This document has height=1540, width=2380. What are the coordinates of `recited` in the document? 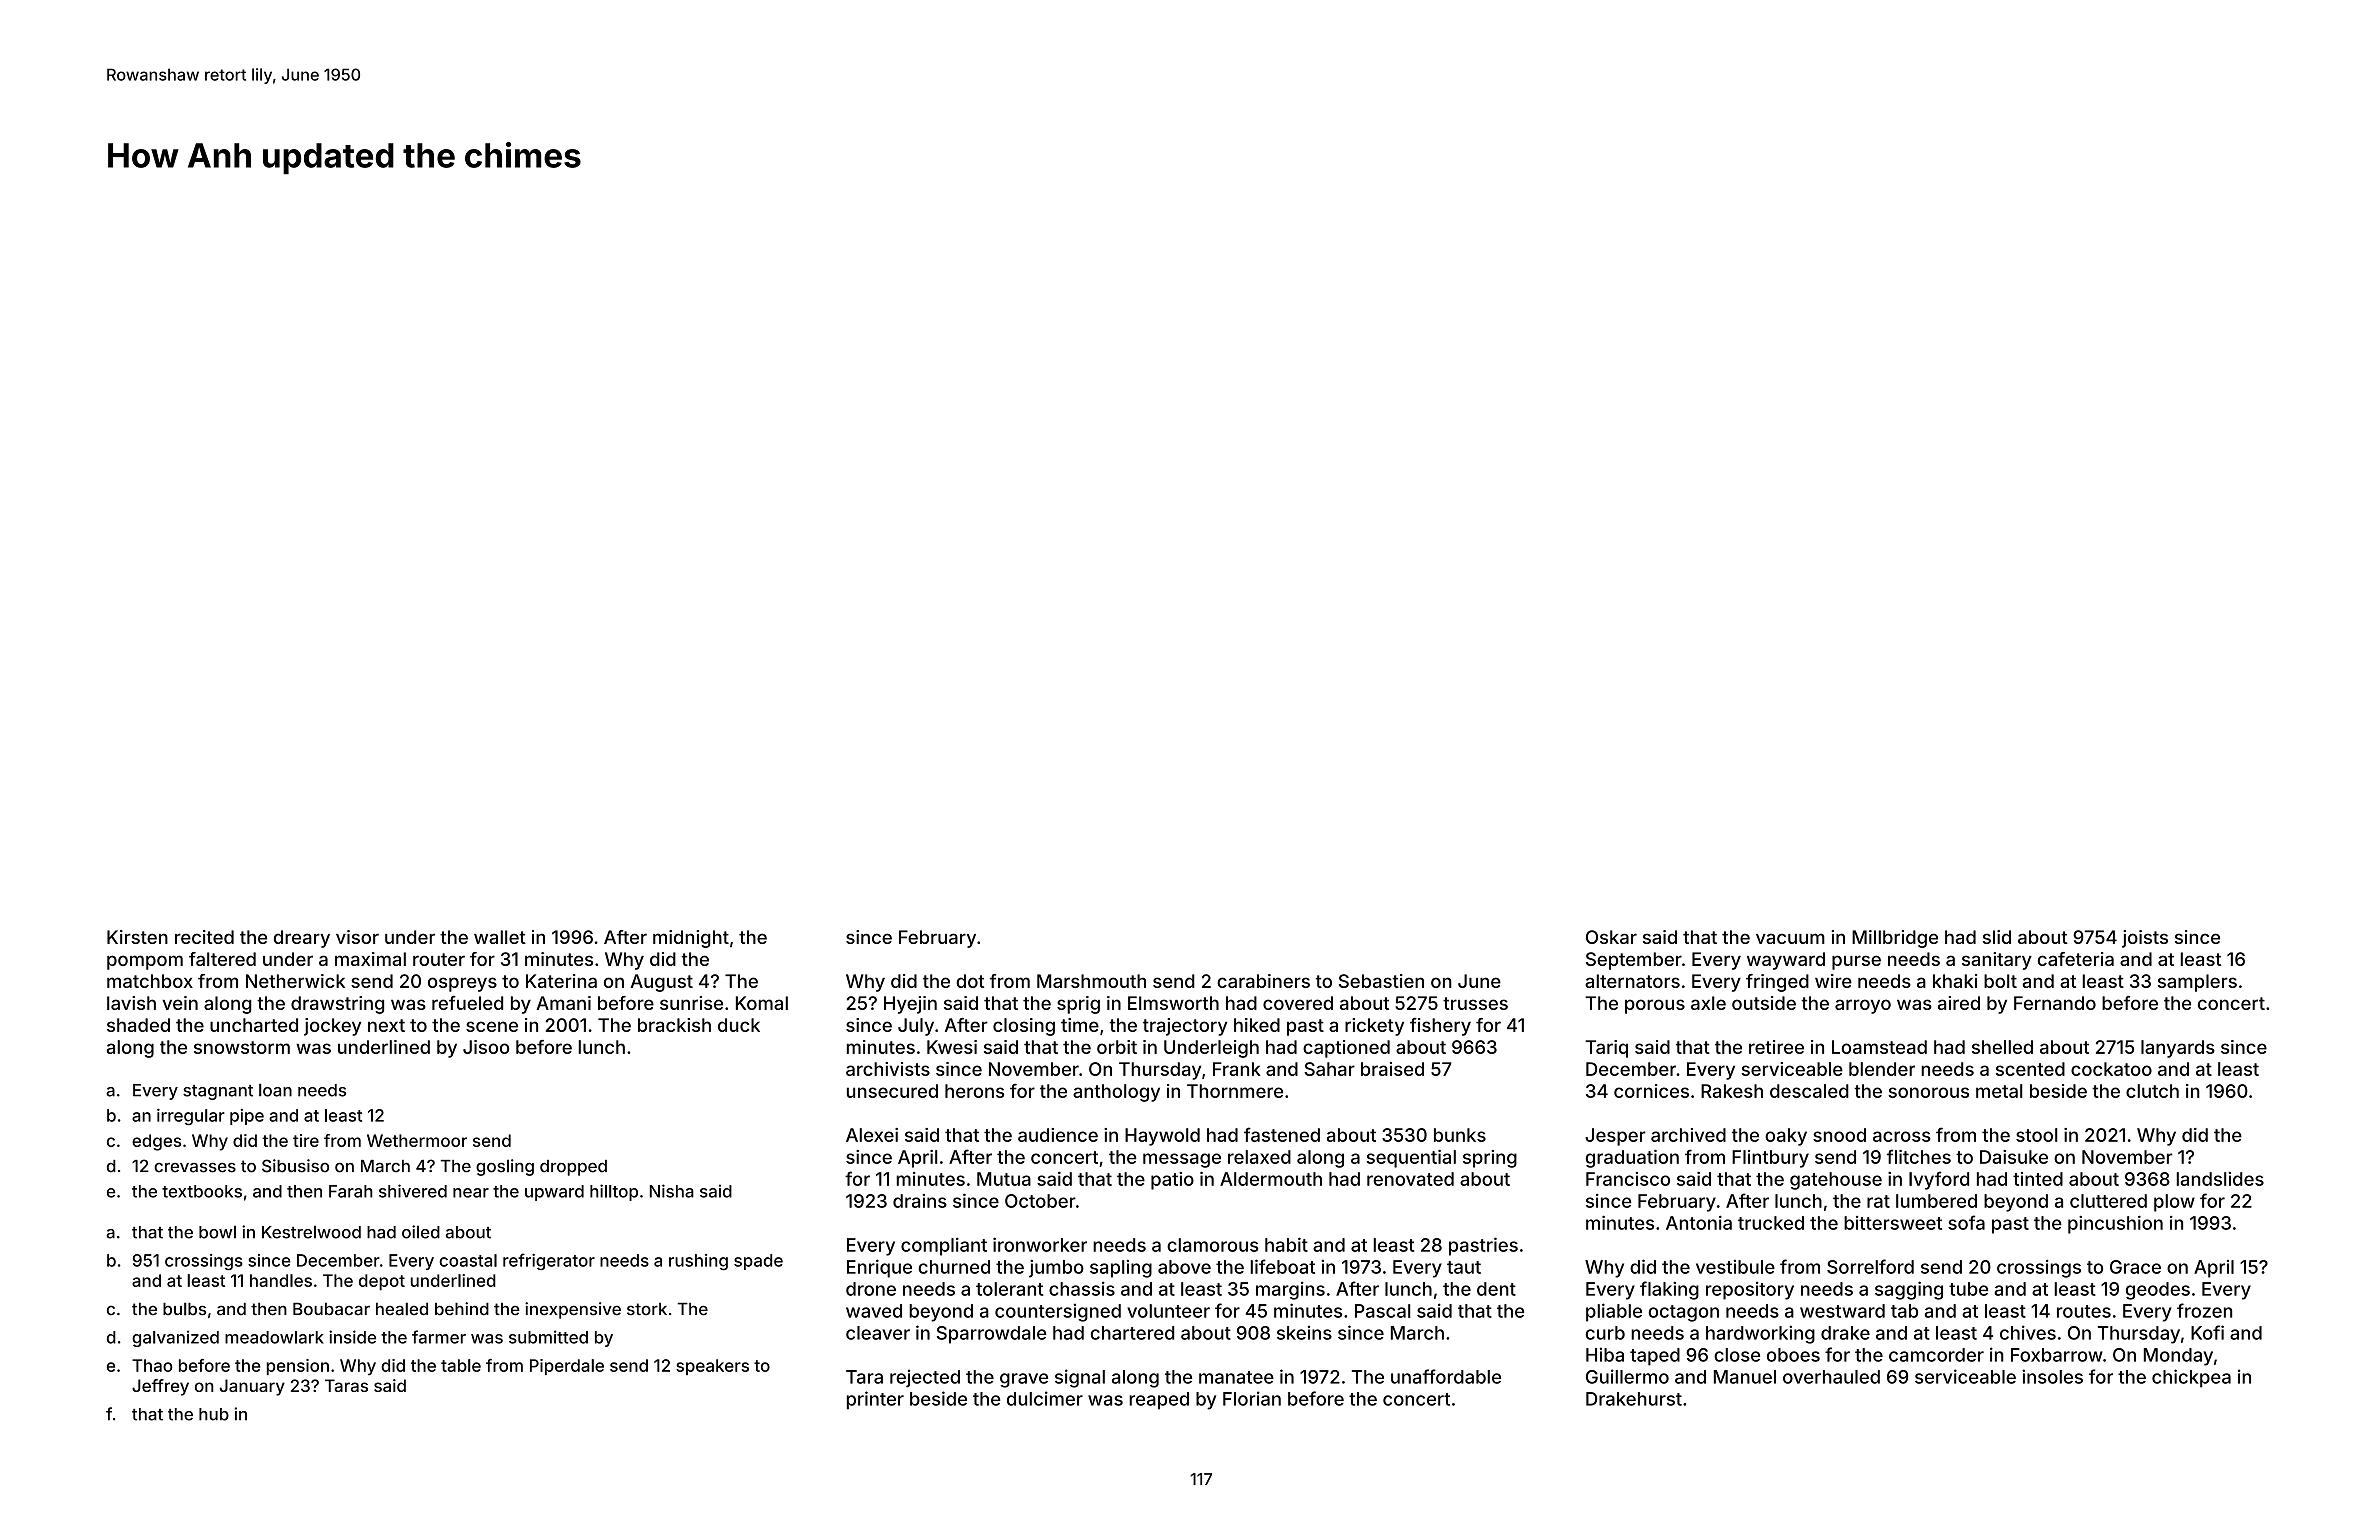 It's located at (204, 937).
